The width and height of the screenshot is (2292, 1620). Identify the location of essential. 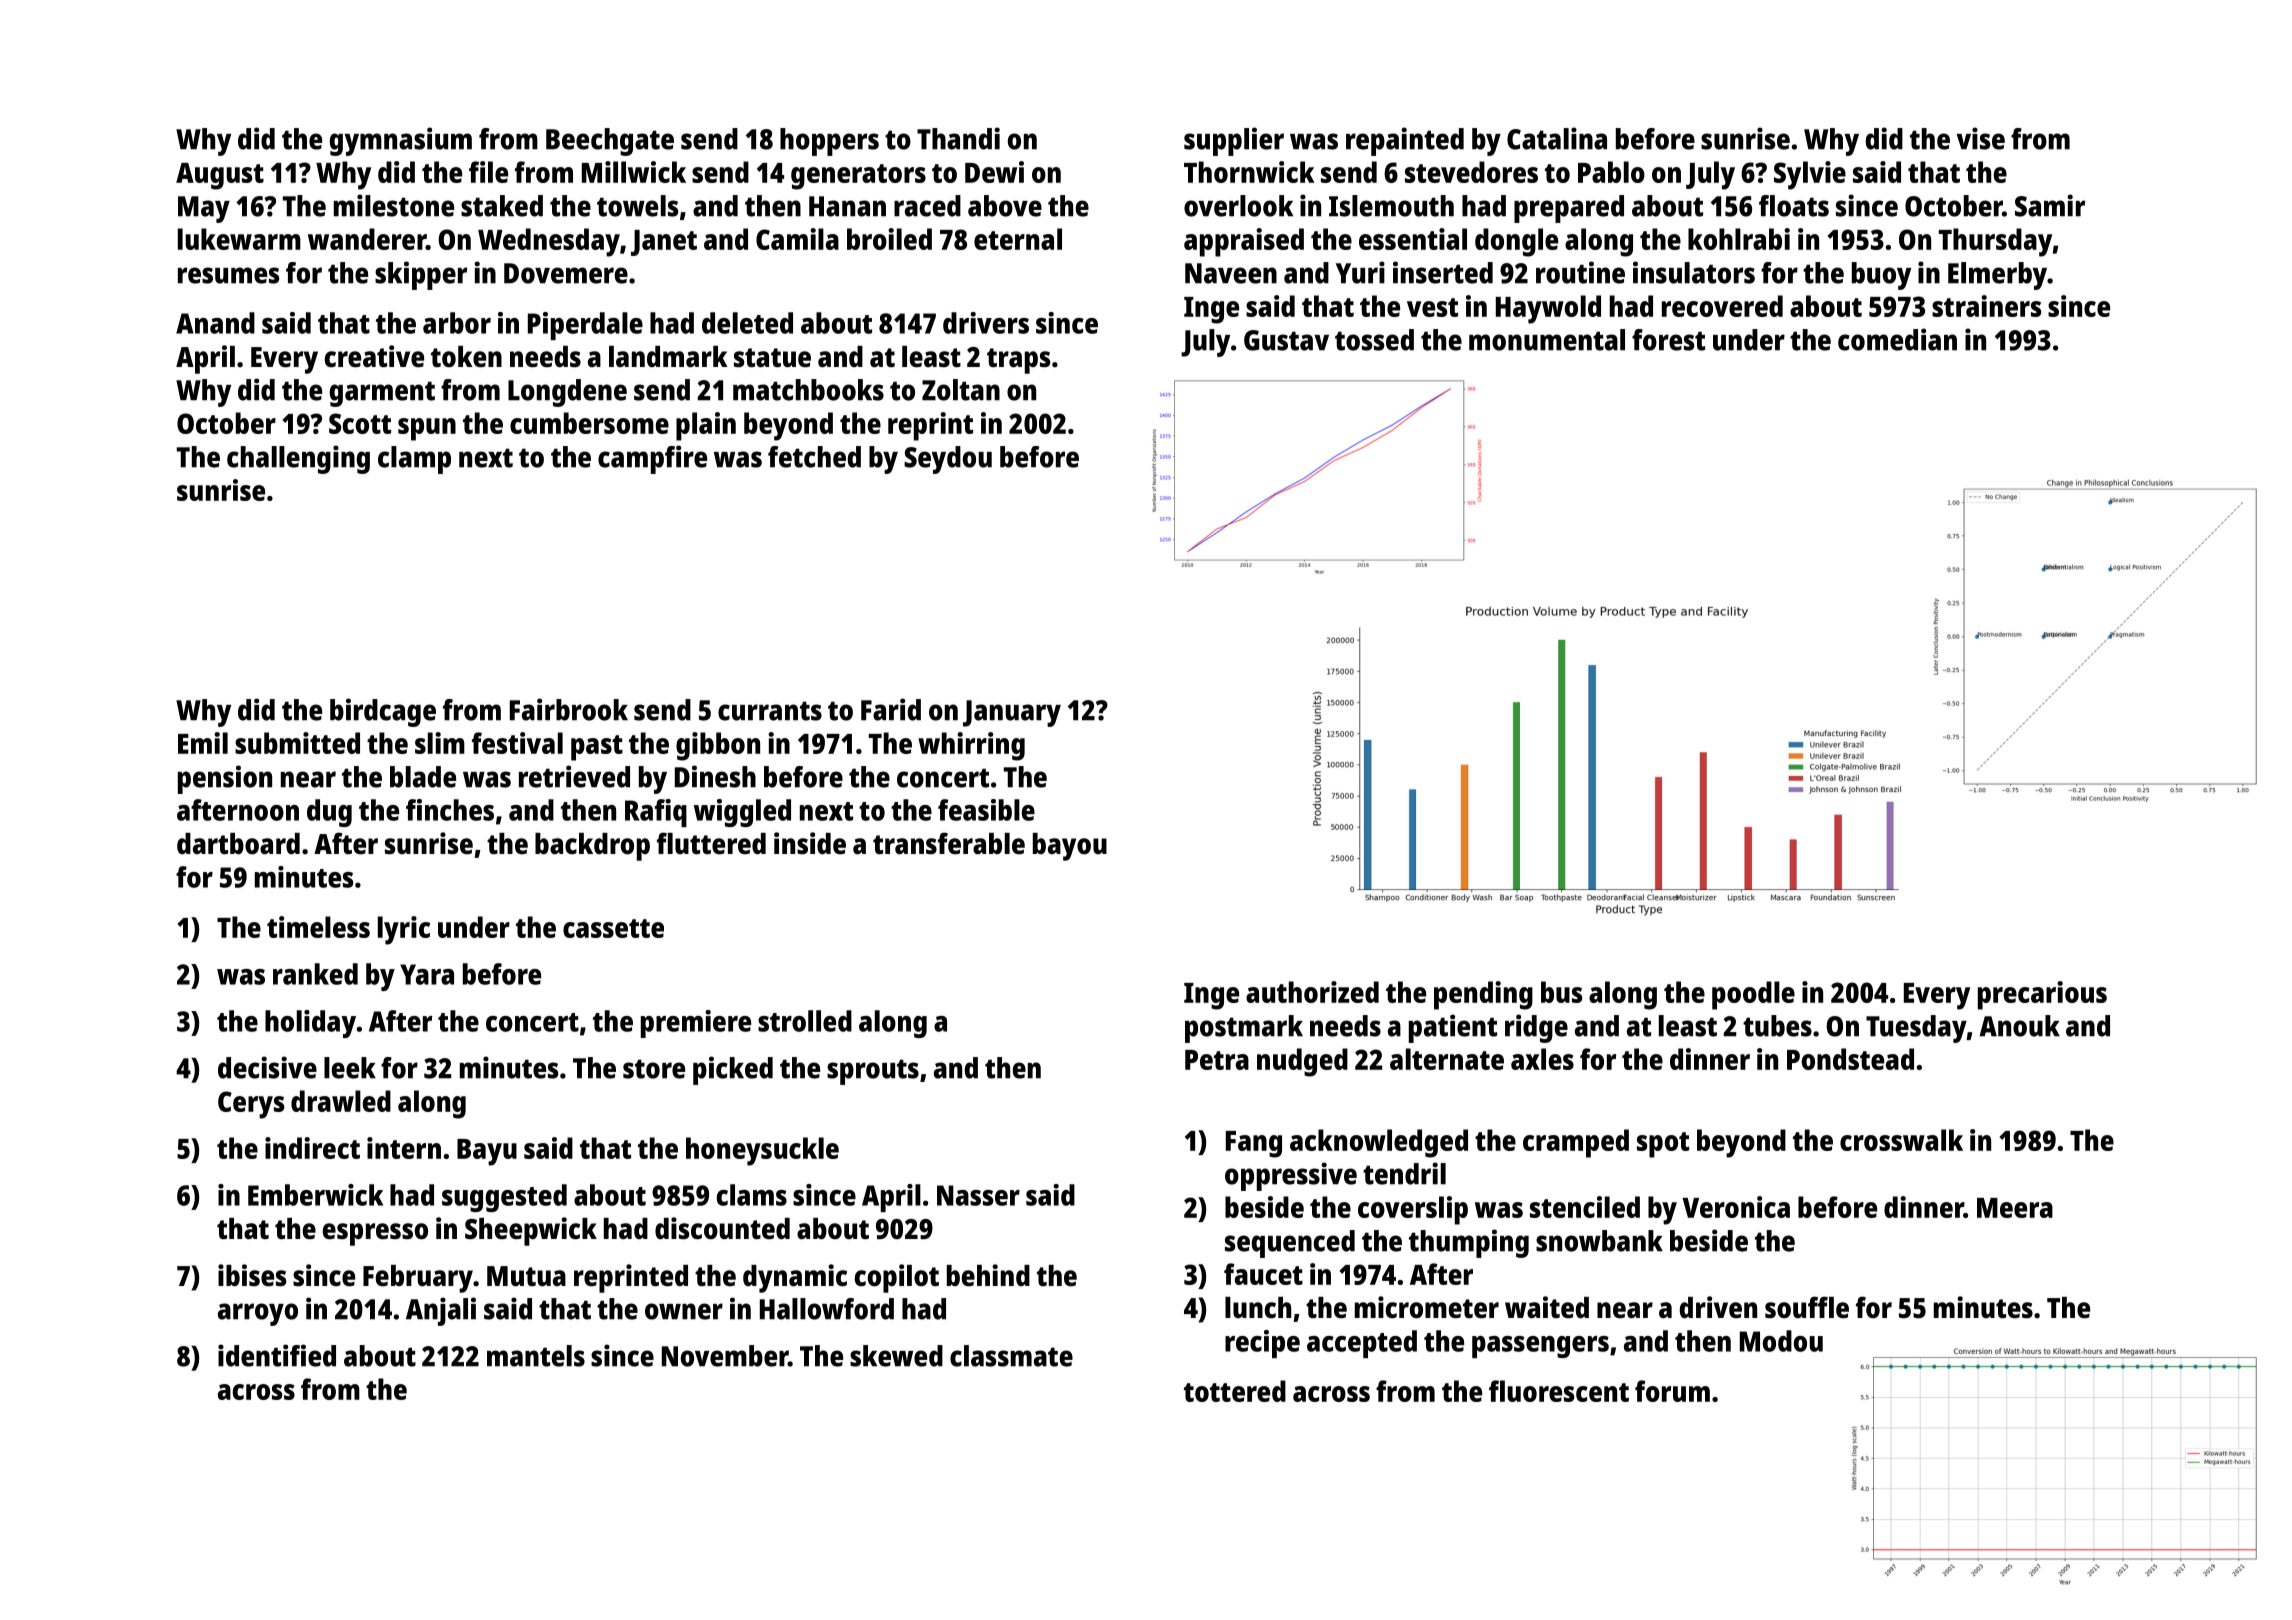
(1413, 239).
